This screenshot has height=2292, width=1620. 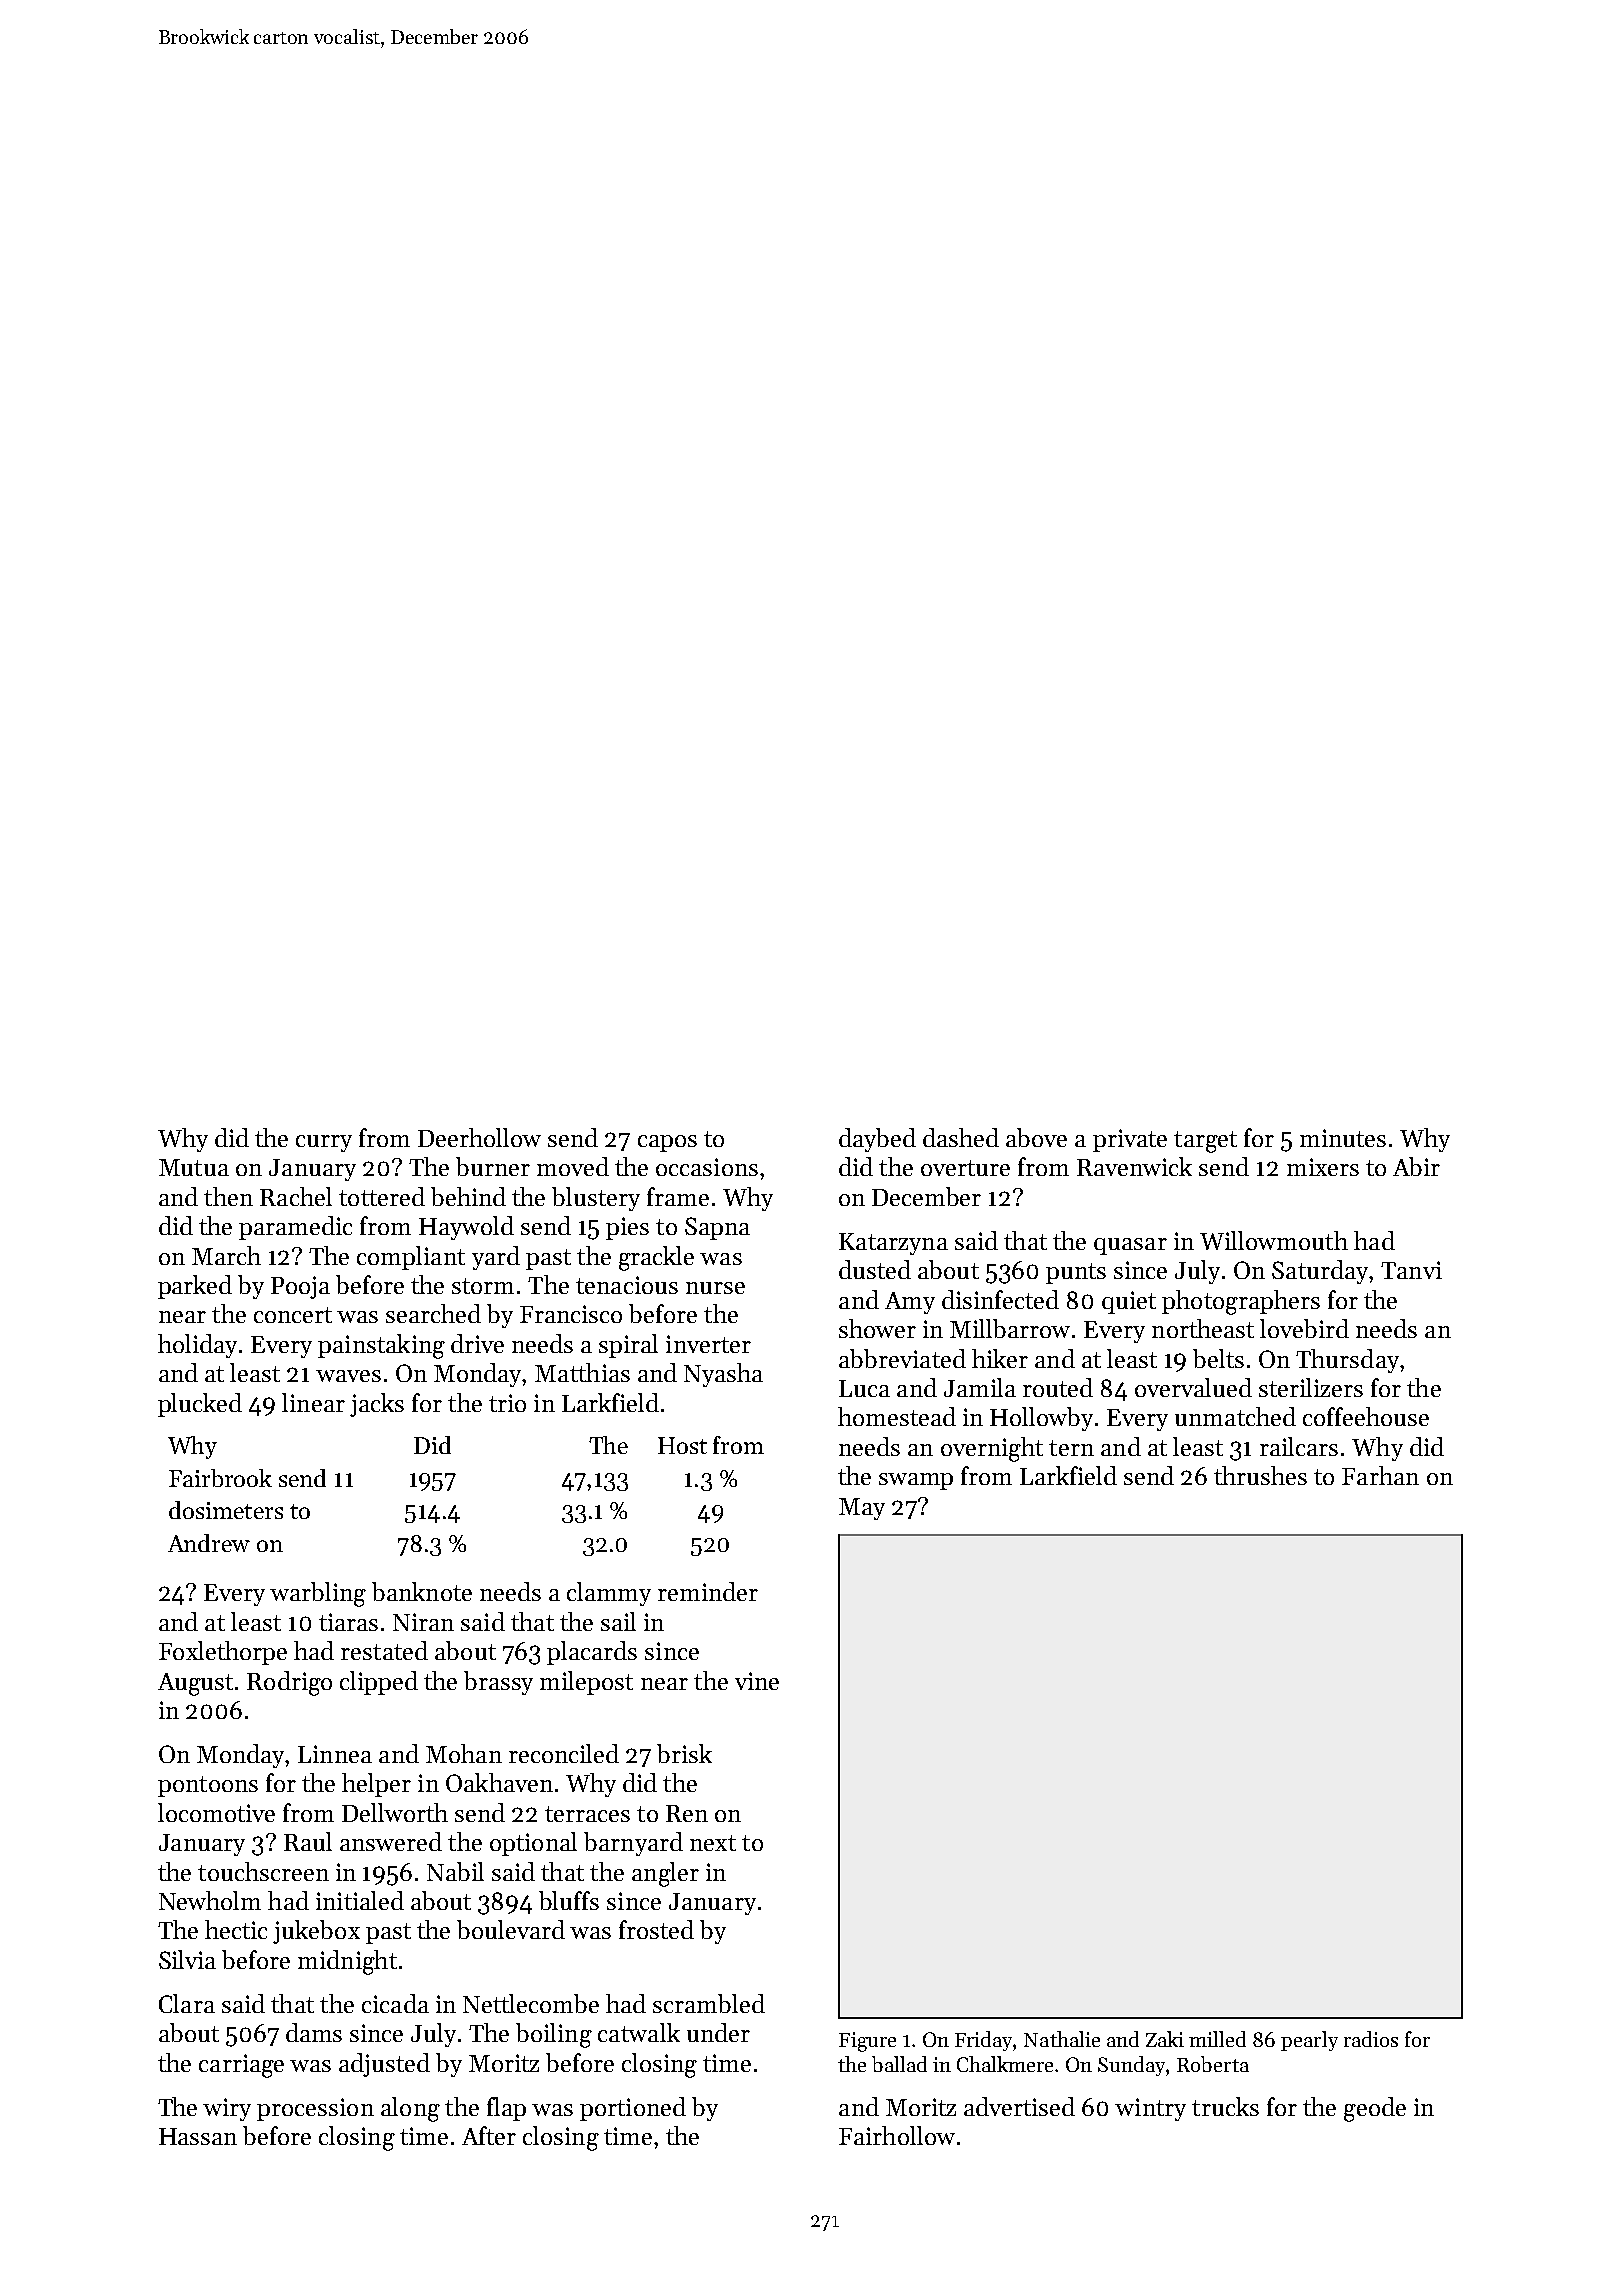 I want to click on Hassan, so click(x=198, y=2136).
